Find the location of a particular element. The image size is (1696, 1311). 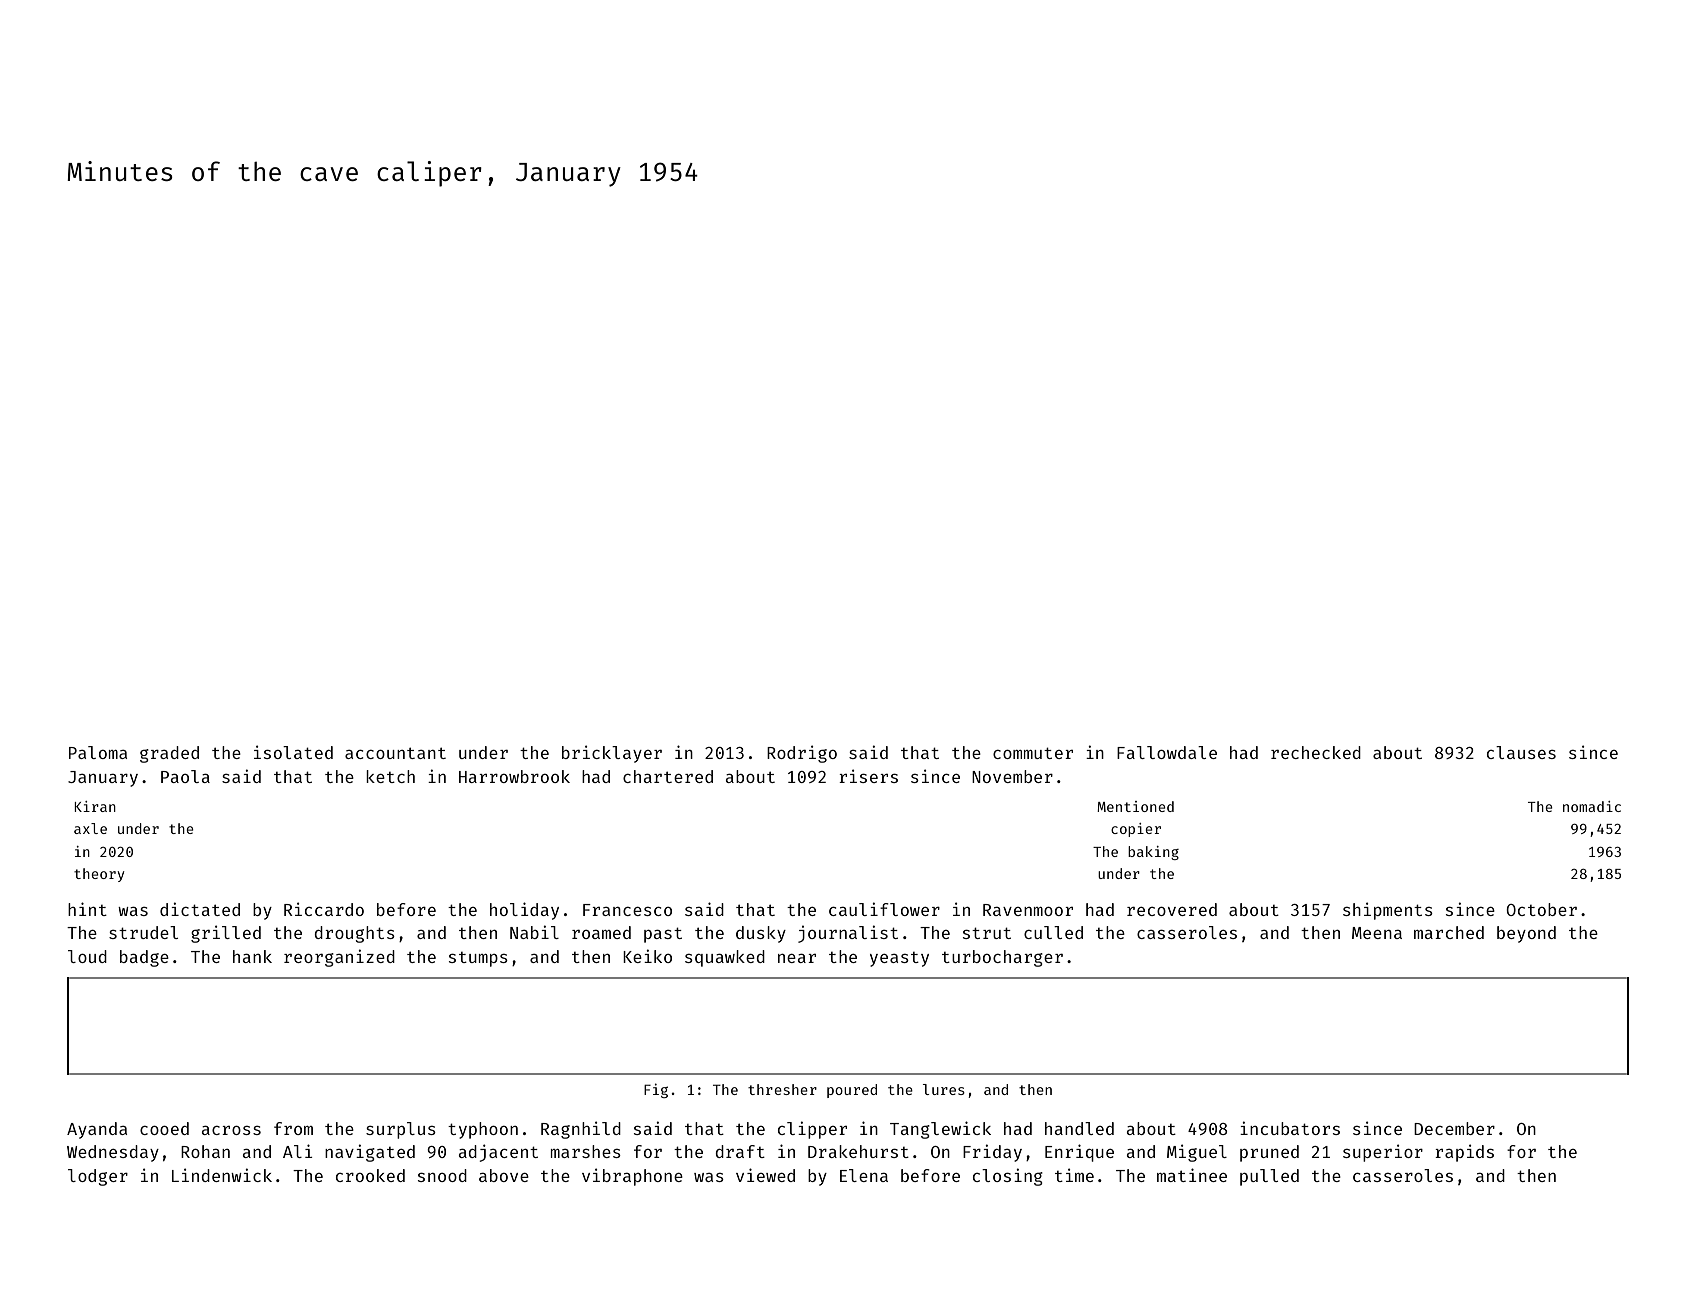

nomadic is located at coordinates (1592, 806).
